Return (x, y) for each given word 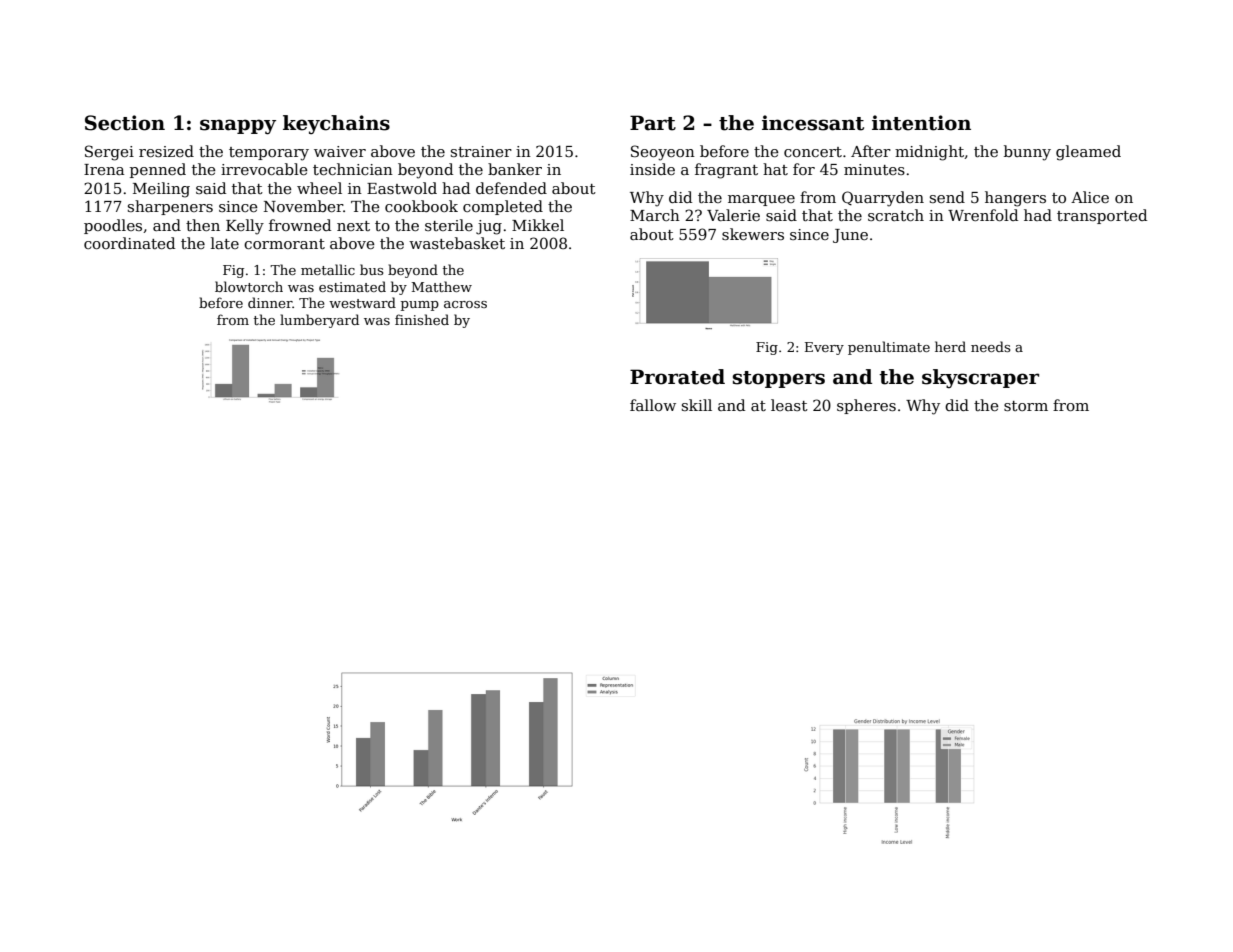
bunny (1027, 153)
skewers (753, 234)
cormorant (284, 244)
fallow (653, 405)
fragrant (726, 171)
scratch (896, 215)
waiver (340, 151)
